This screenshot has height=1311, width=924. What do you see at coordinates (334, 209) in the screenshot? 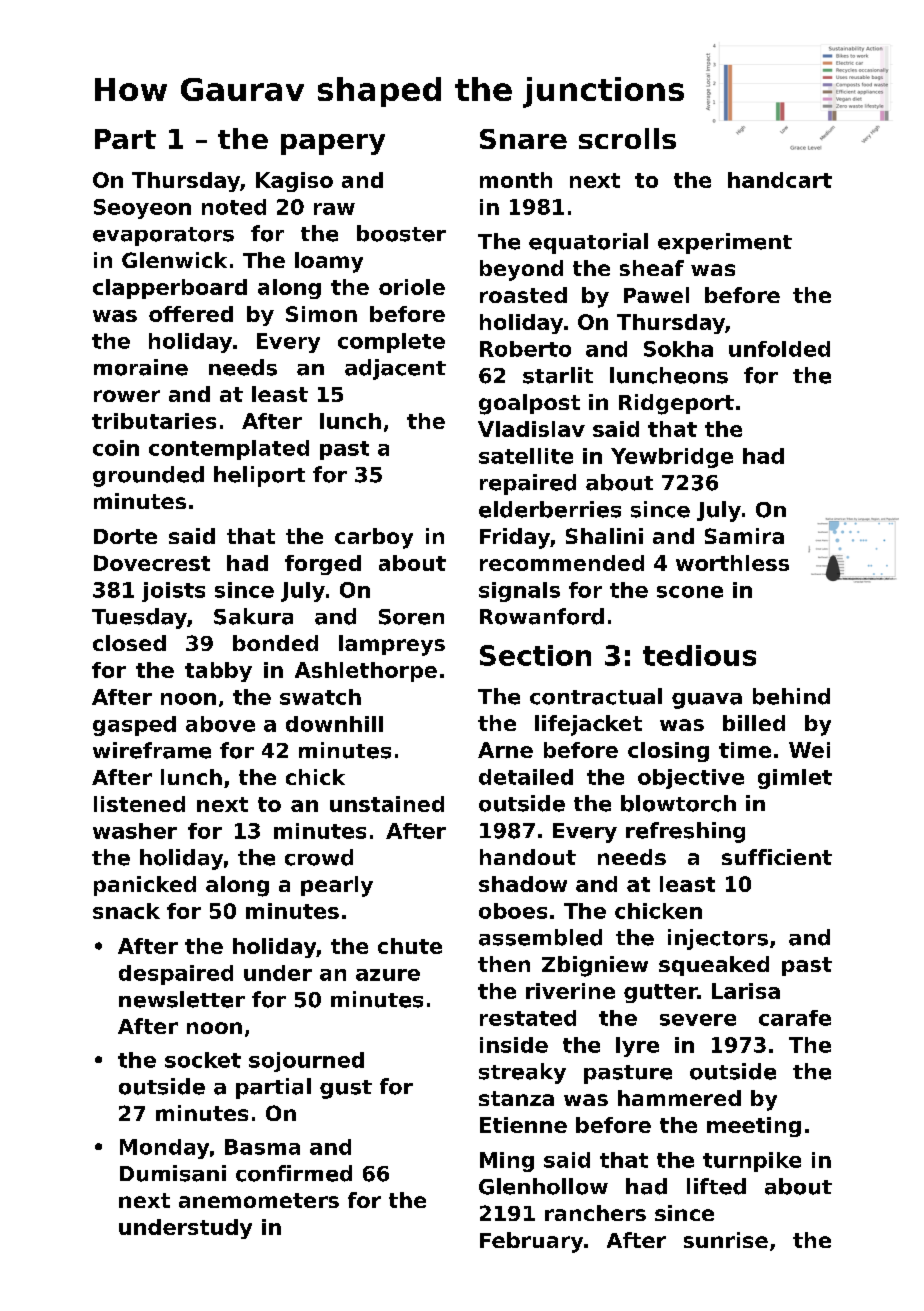
I see `raw` at bounding box center [334, 209].
